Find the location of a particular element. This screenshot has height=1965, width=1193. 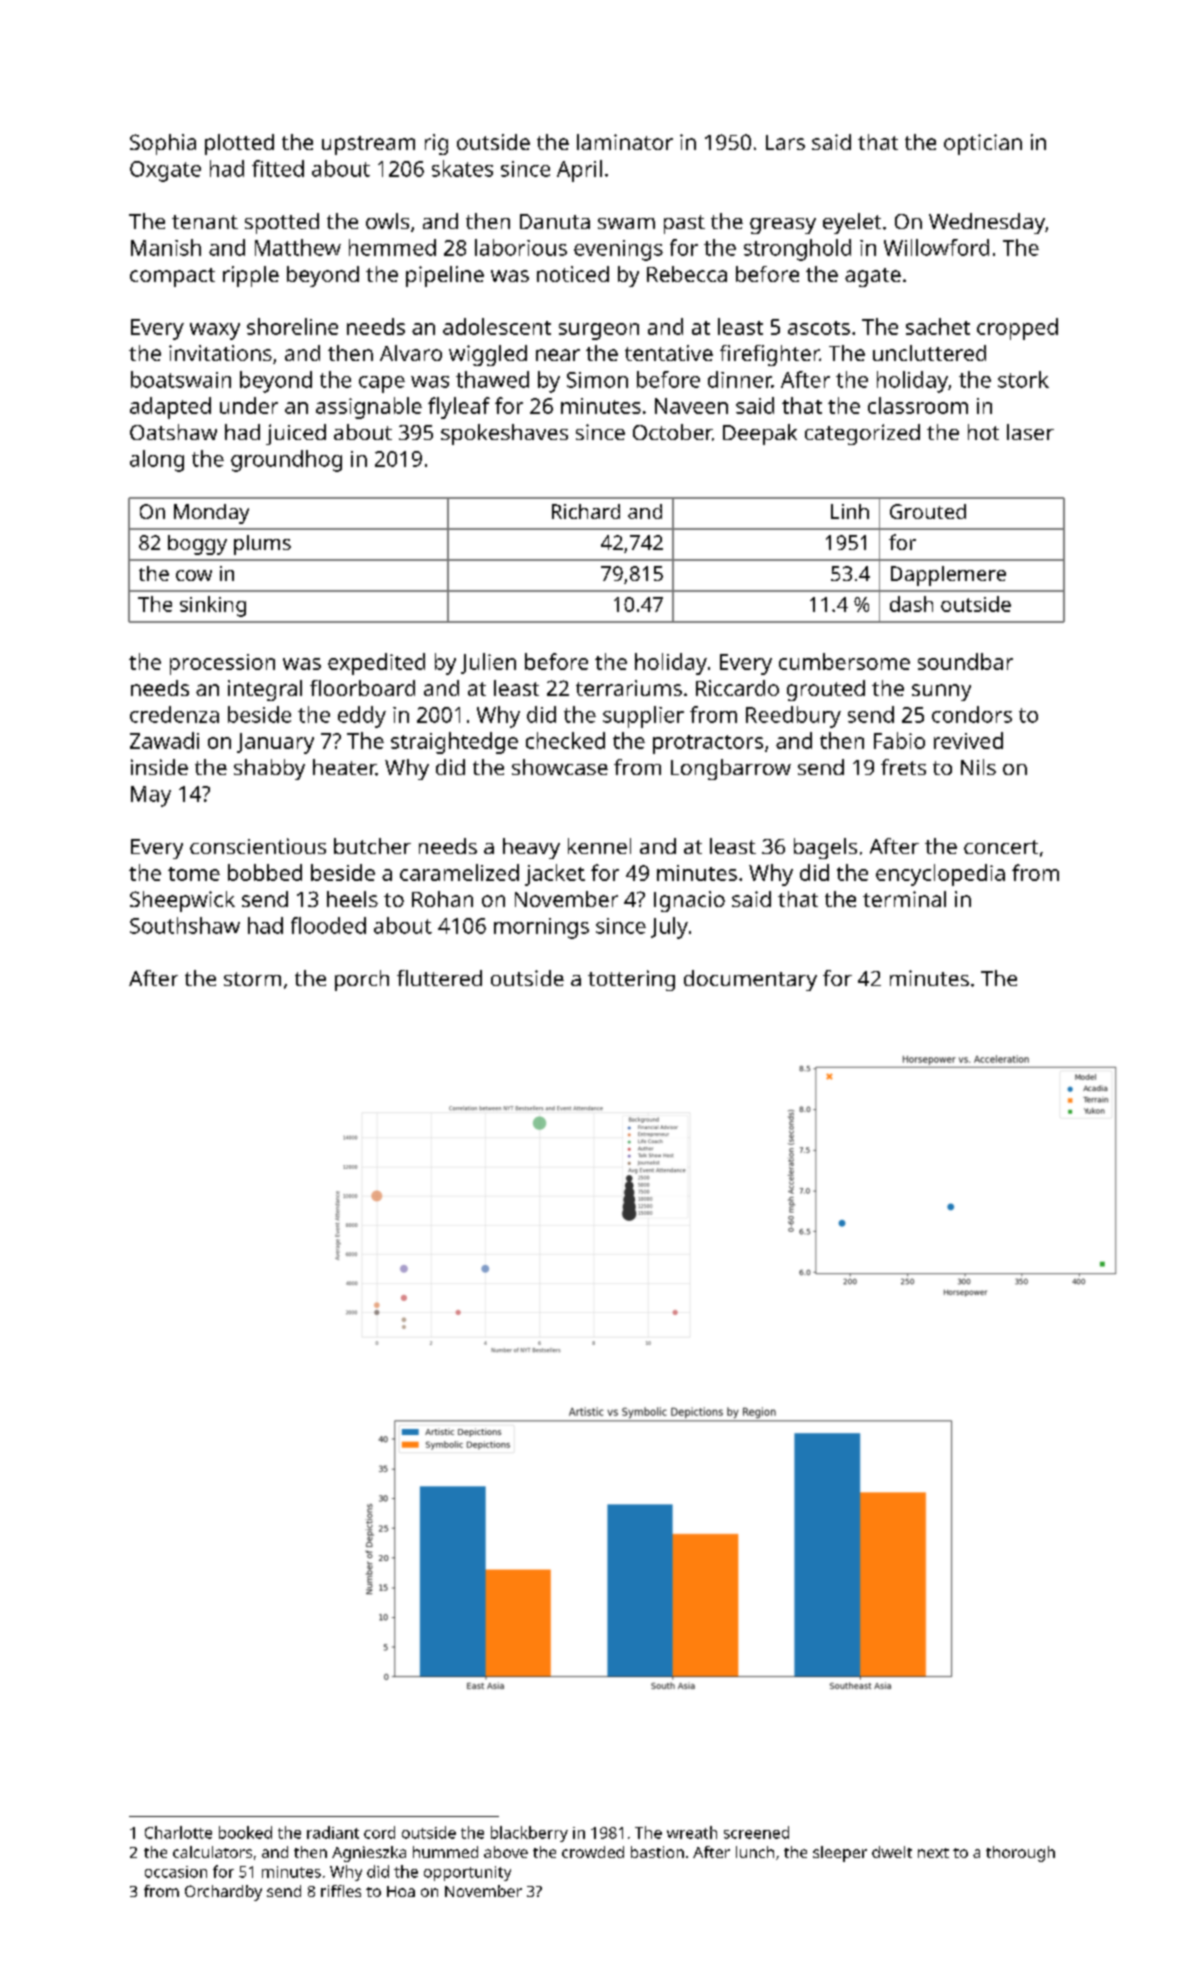

blackberry is located at coordinates (529, 1834).
